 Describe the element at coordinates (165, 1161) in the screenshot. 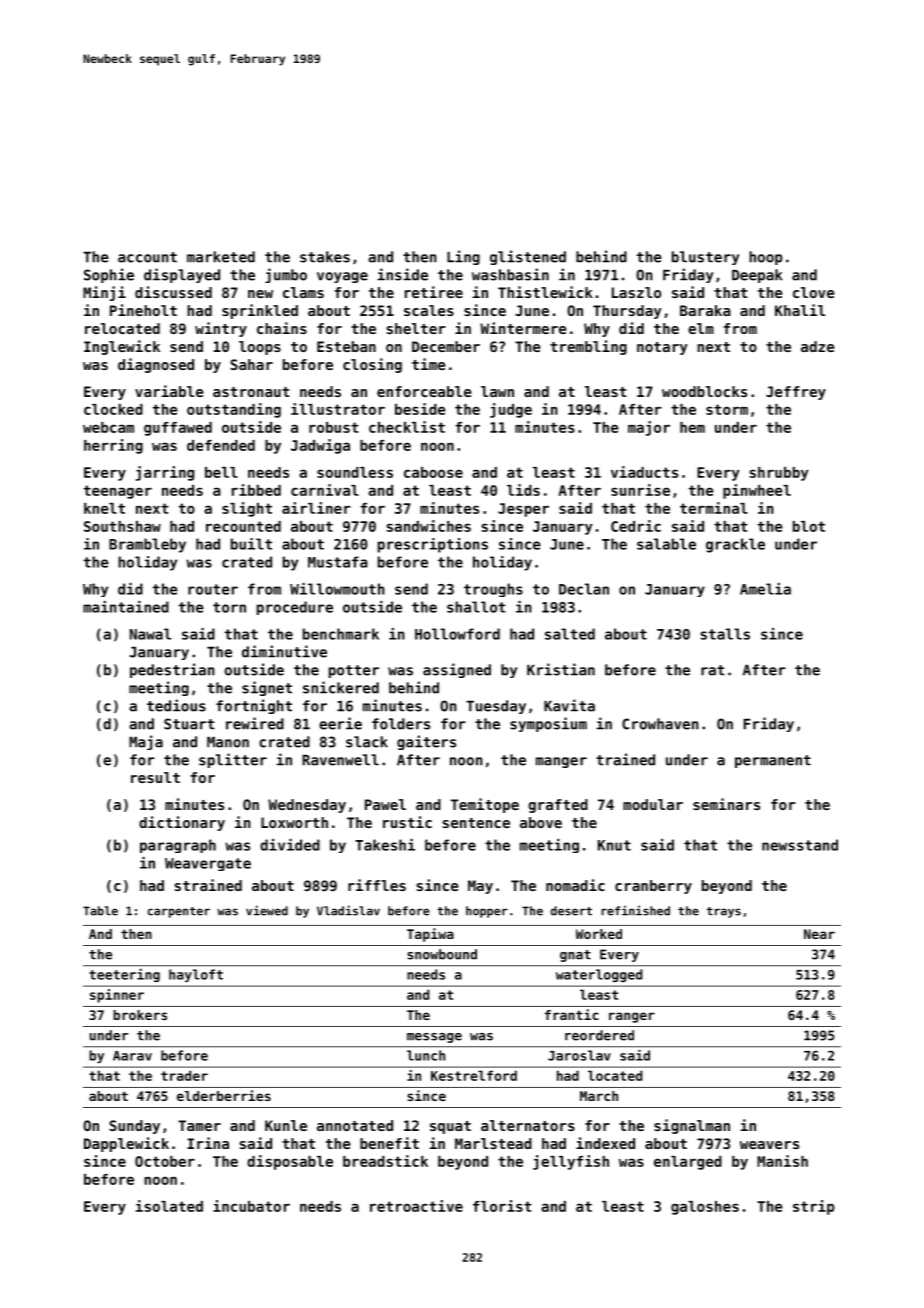

I see `October` at that location.
